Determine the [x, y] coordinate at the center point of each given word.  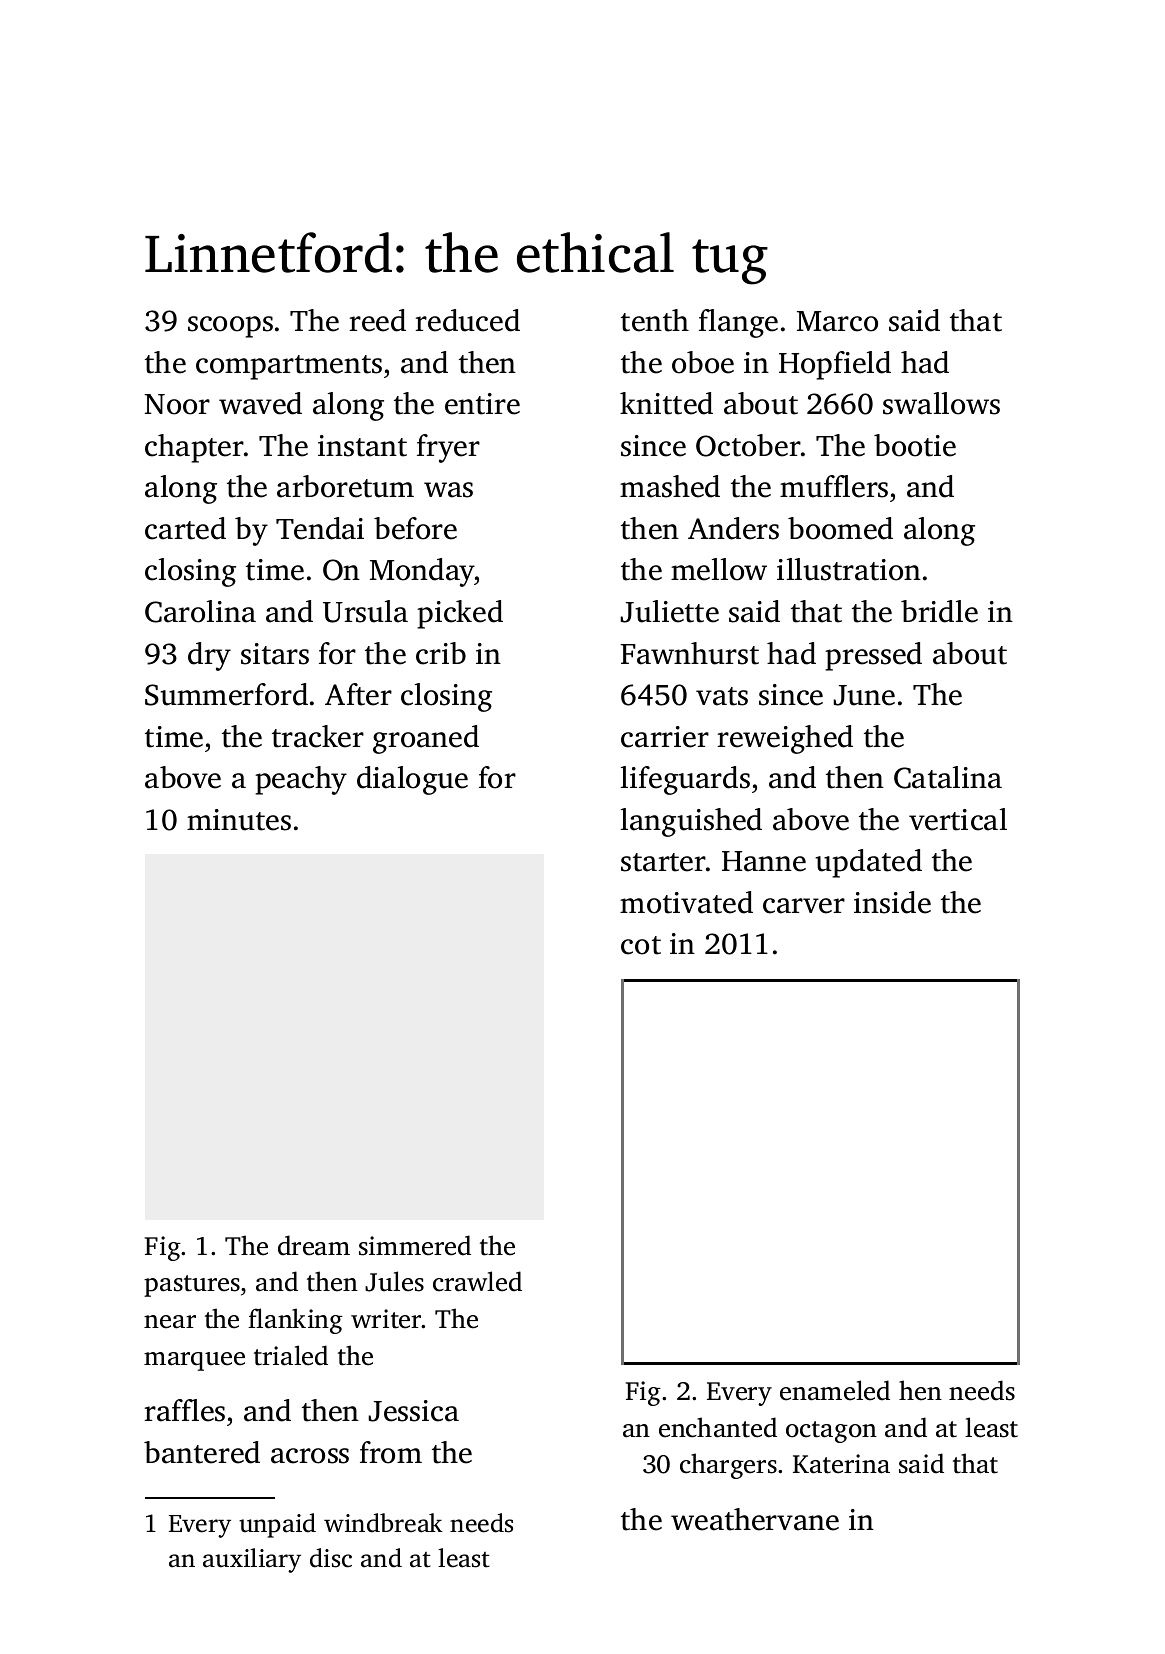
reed [377, 320]
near [170, 1322]
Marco [837, 321]
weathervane [755, 1519]
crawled [477, 1281]
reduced [467, 320]
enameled [835, 1390]
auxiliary [252, 1560]
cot [641, 945]
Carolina [200, 611]
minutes [239, 820]
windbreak [383, 1523]
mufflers [834, 486]
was [448, 490]
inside [892, 902]
